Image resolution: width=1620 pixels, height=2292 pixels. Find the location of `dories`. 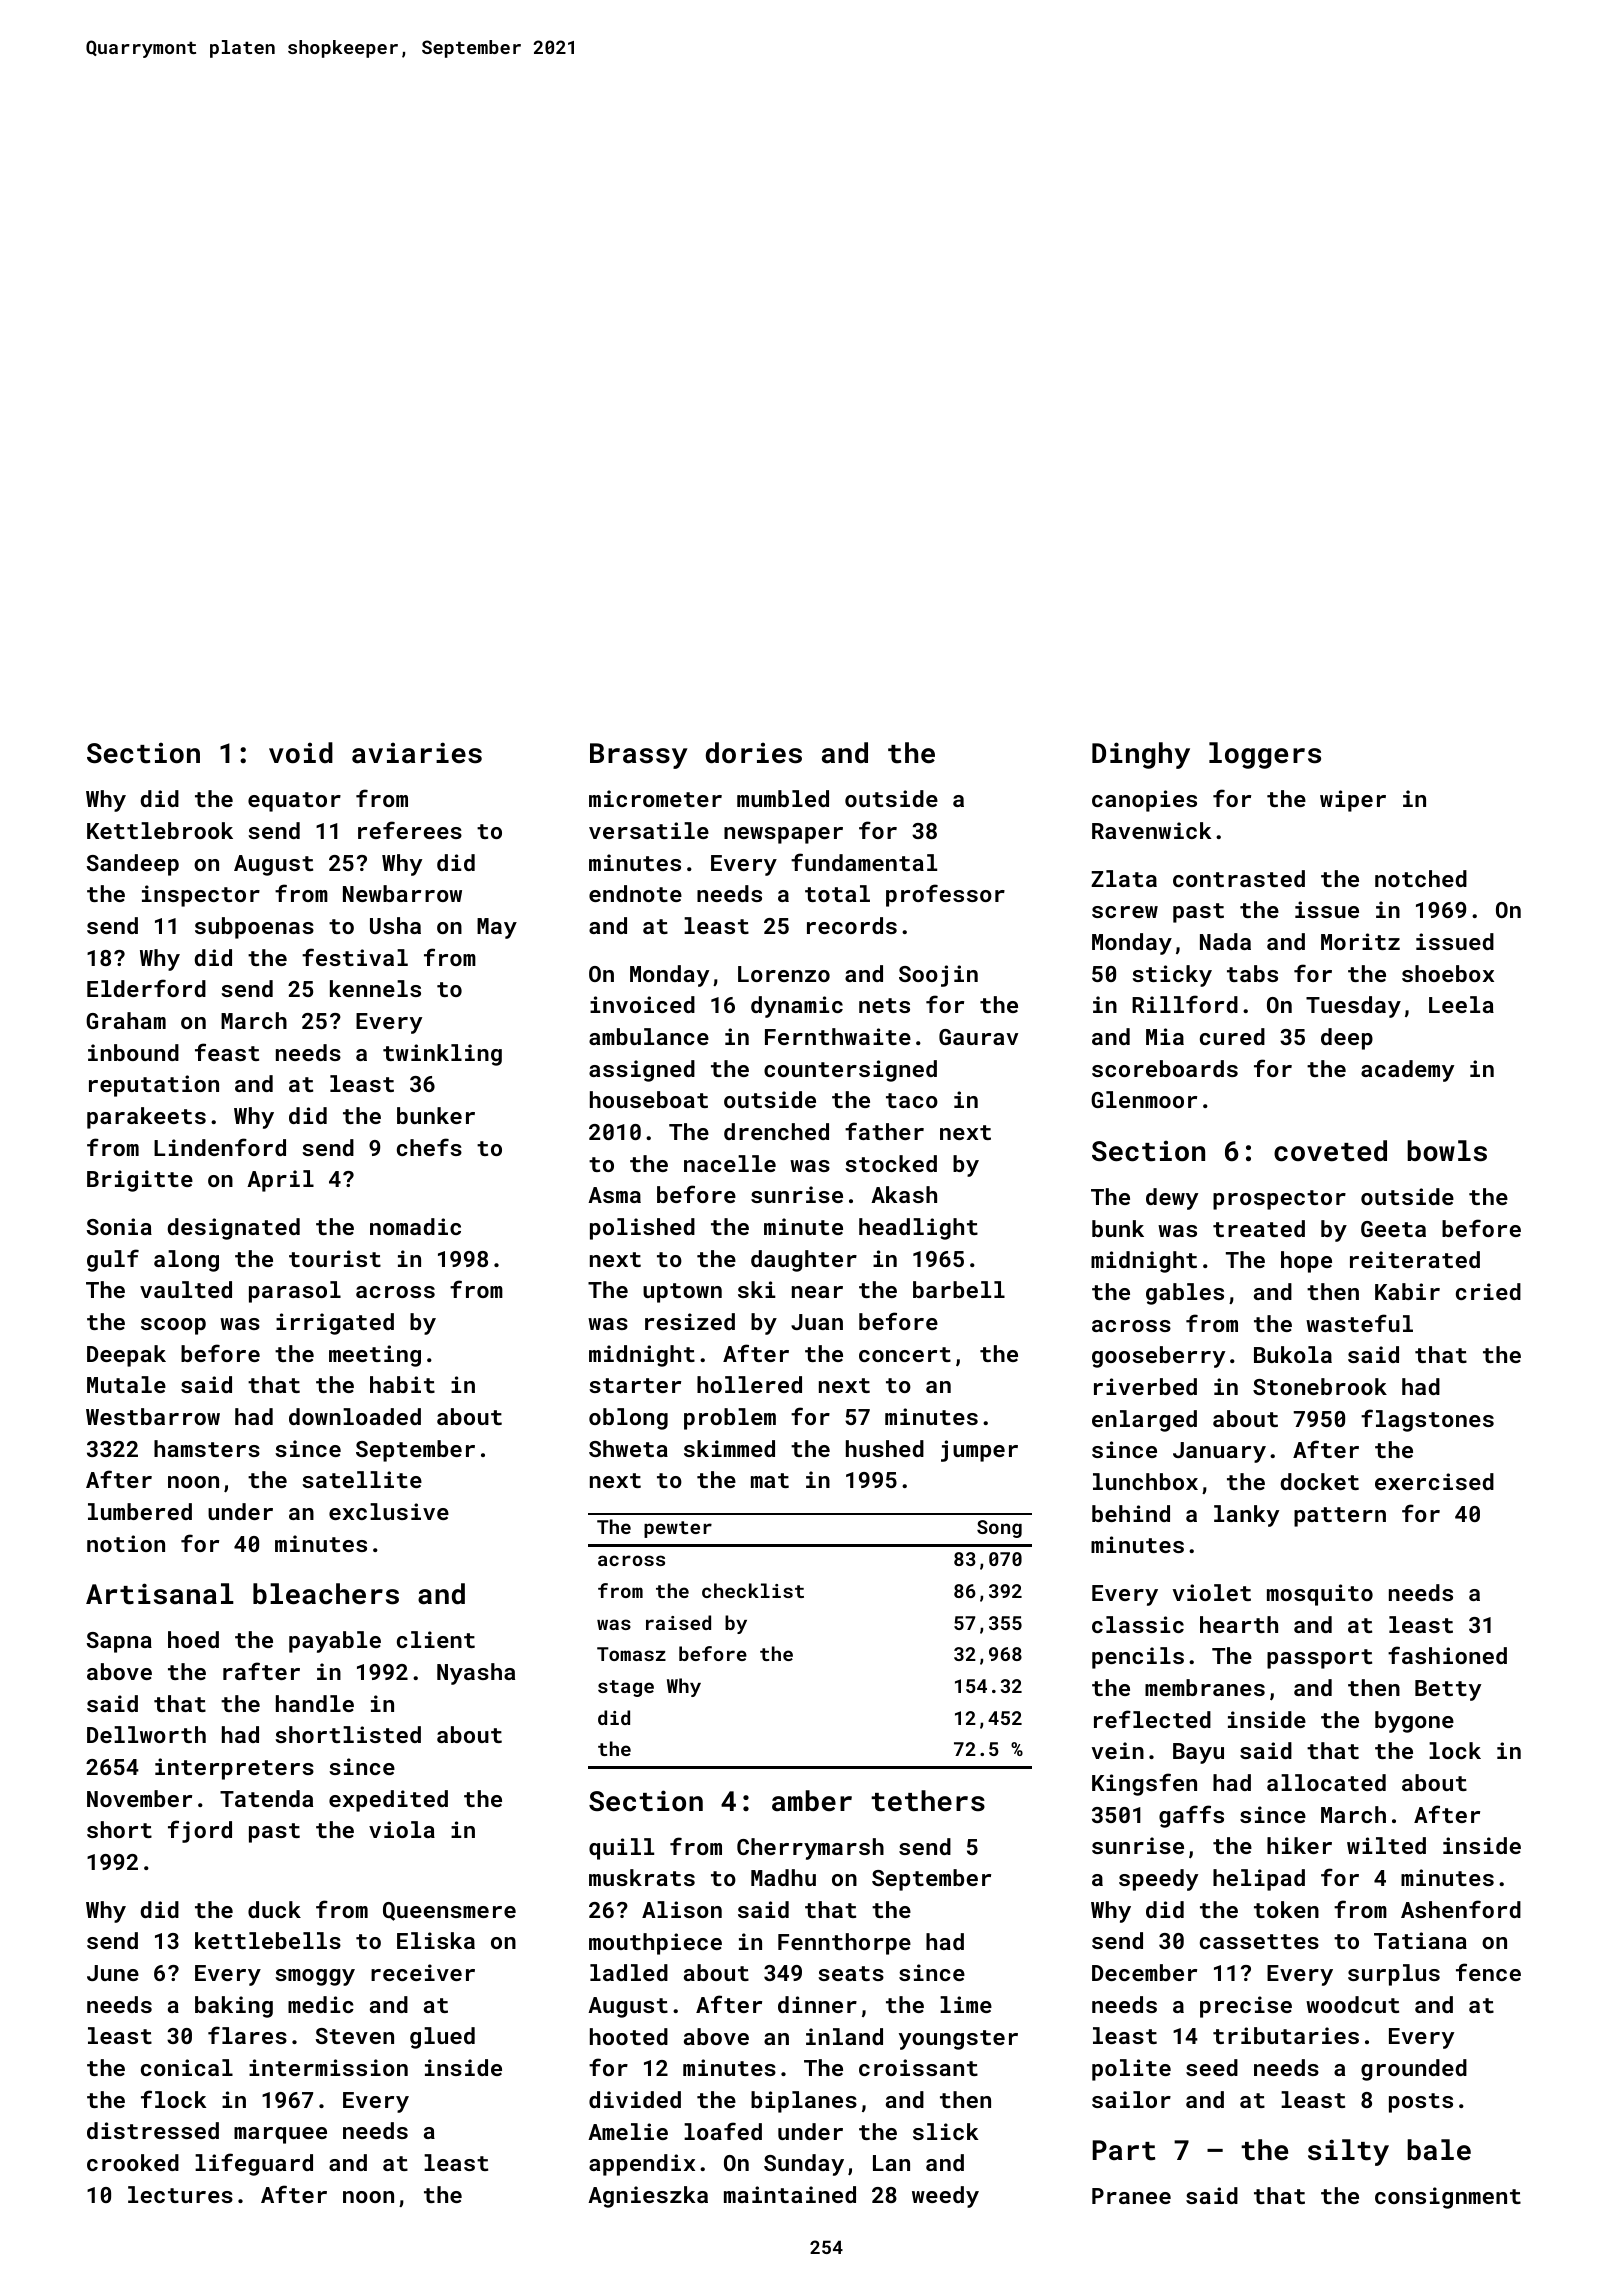

dories is located at coordinates (754, 753).
